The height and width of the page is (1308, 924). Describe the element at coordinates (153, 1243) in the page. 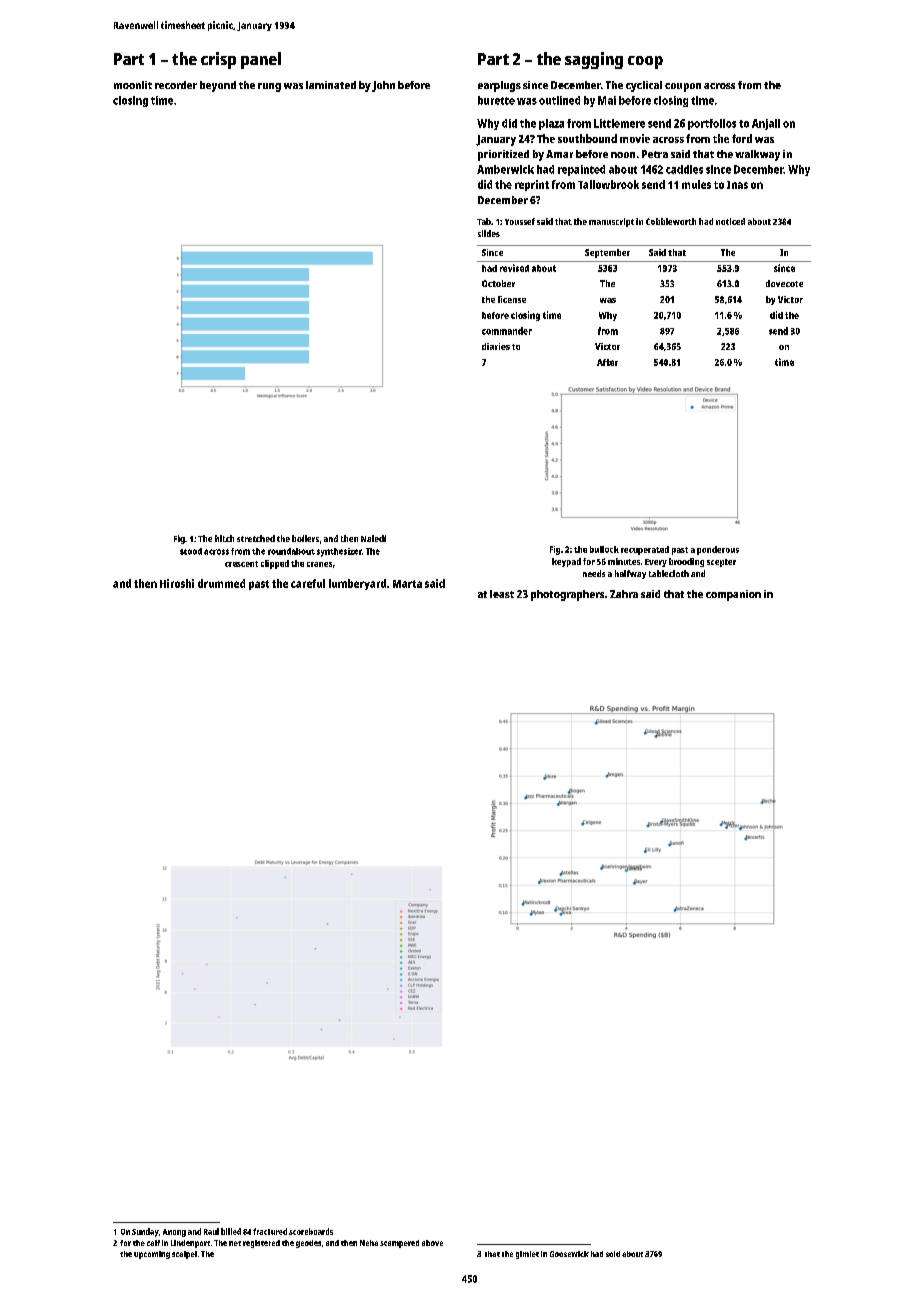

I see `calf` at that location.
